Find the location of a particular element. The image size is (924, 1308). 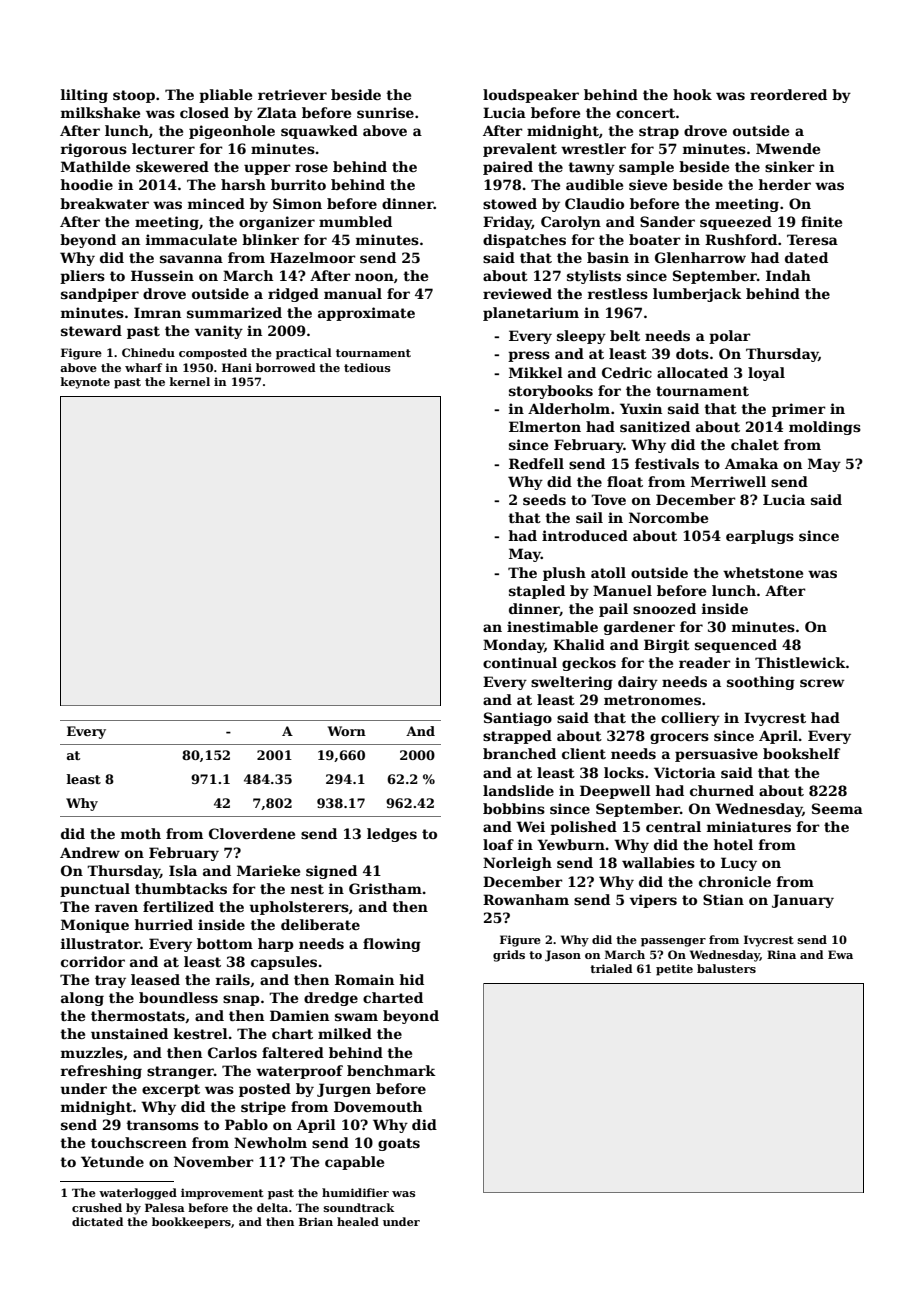

screw is located at coordinates (822, 683).
